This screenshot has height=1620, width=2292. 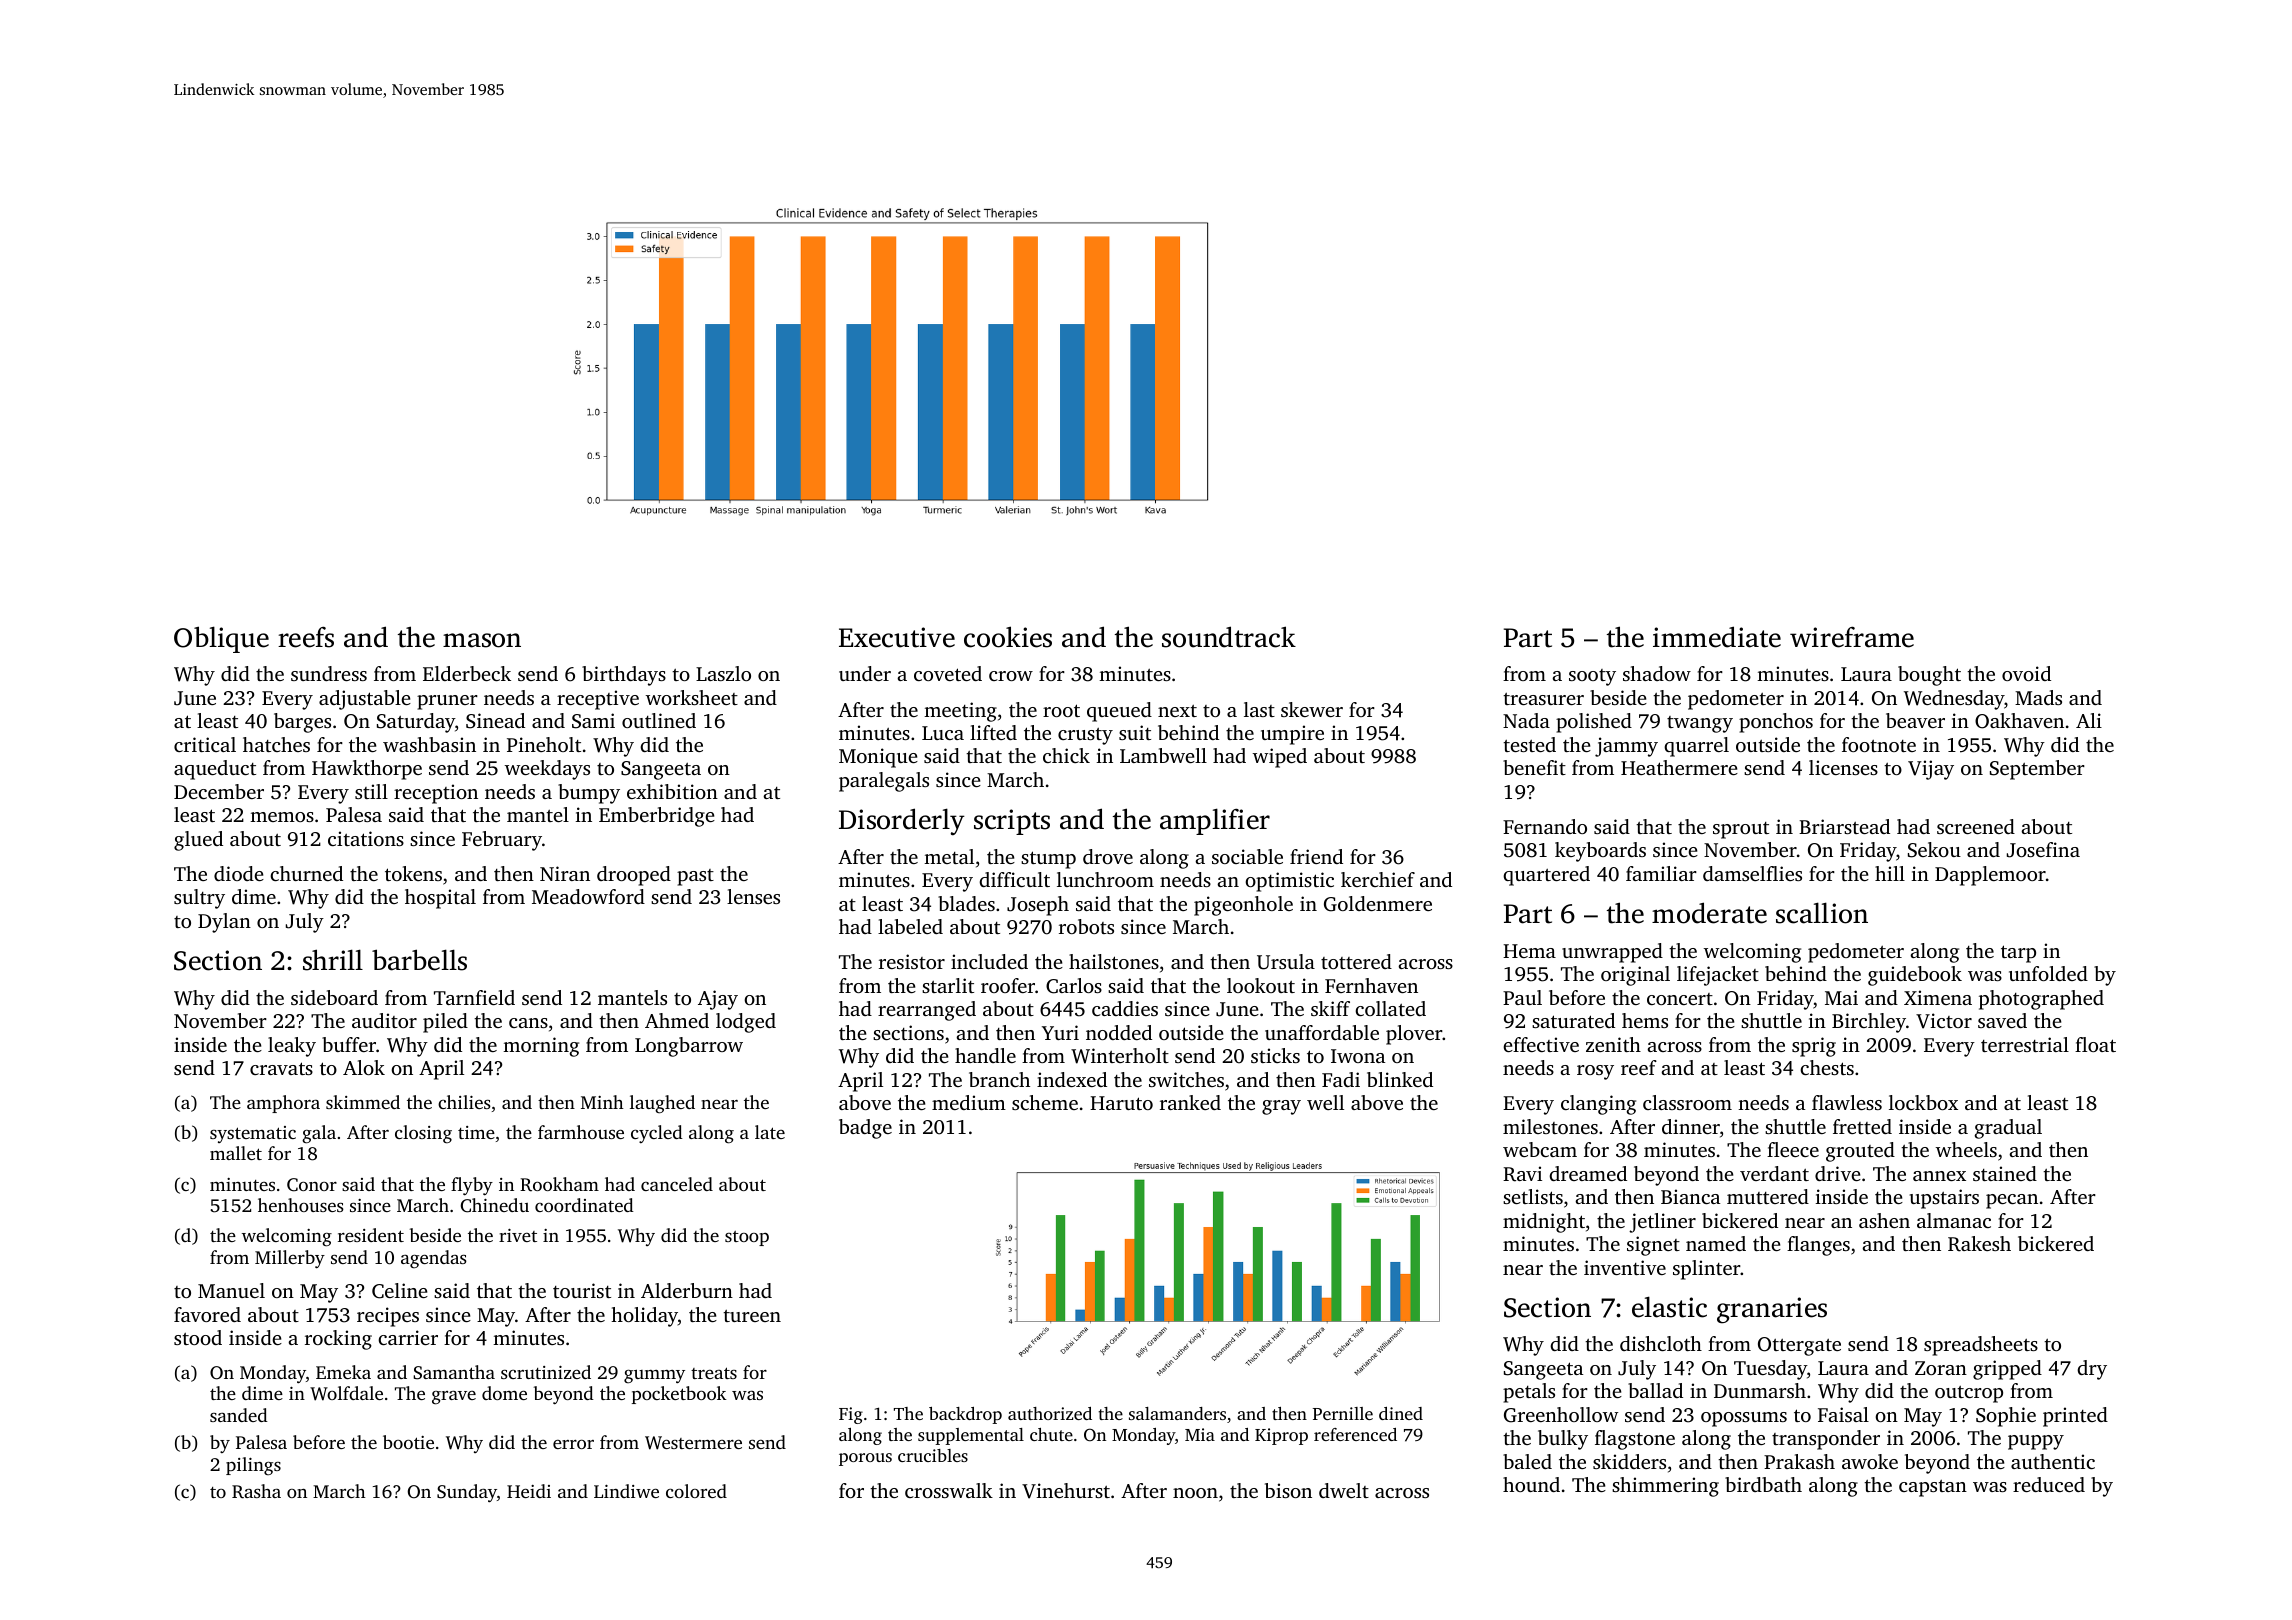 What do you see at coordinates (1717, 637) in the screenshot?
I see `immediate` at bounding box center [1717, 637].
